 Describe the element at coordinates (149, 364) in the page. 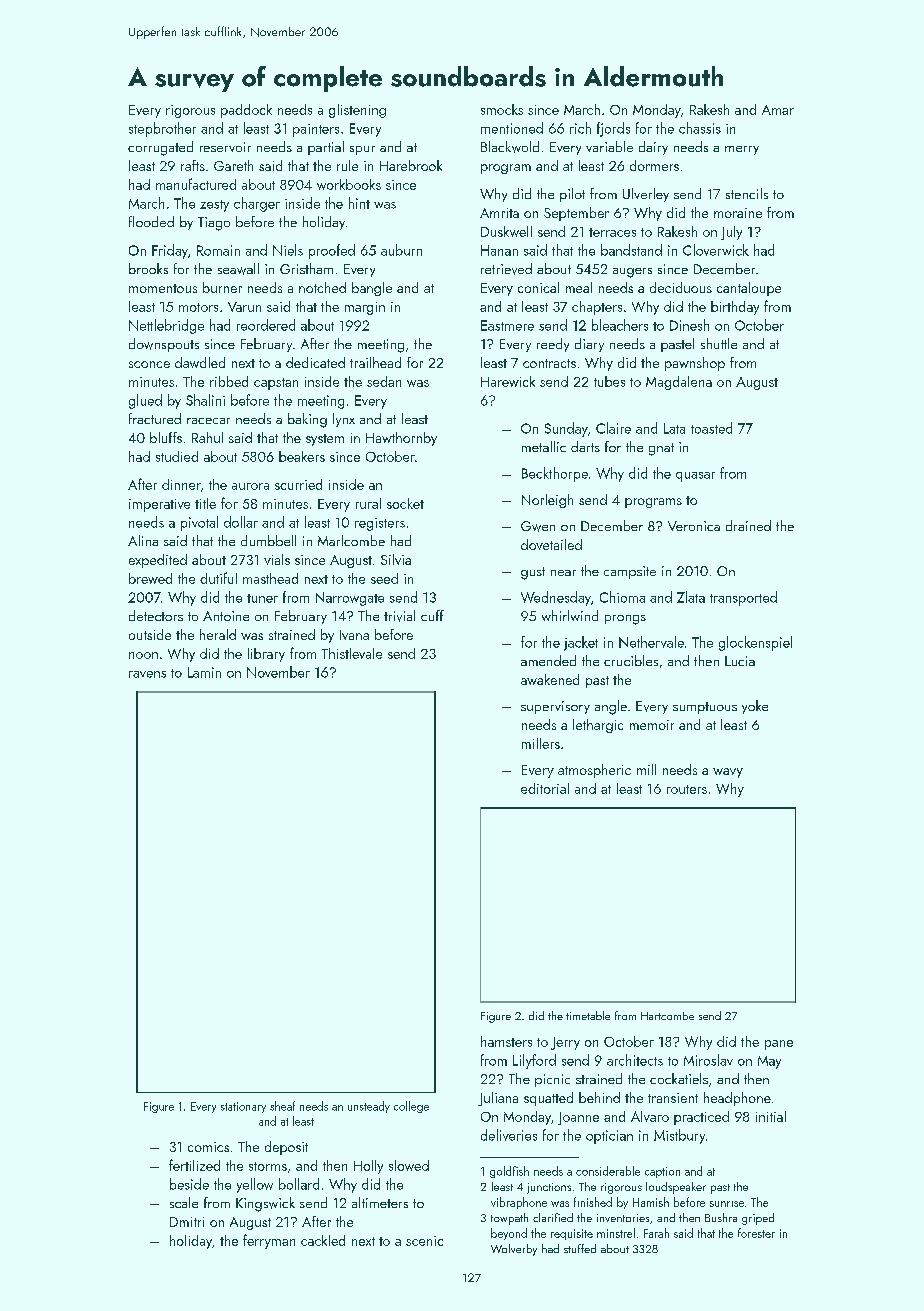

I see `sconce` at that location.
